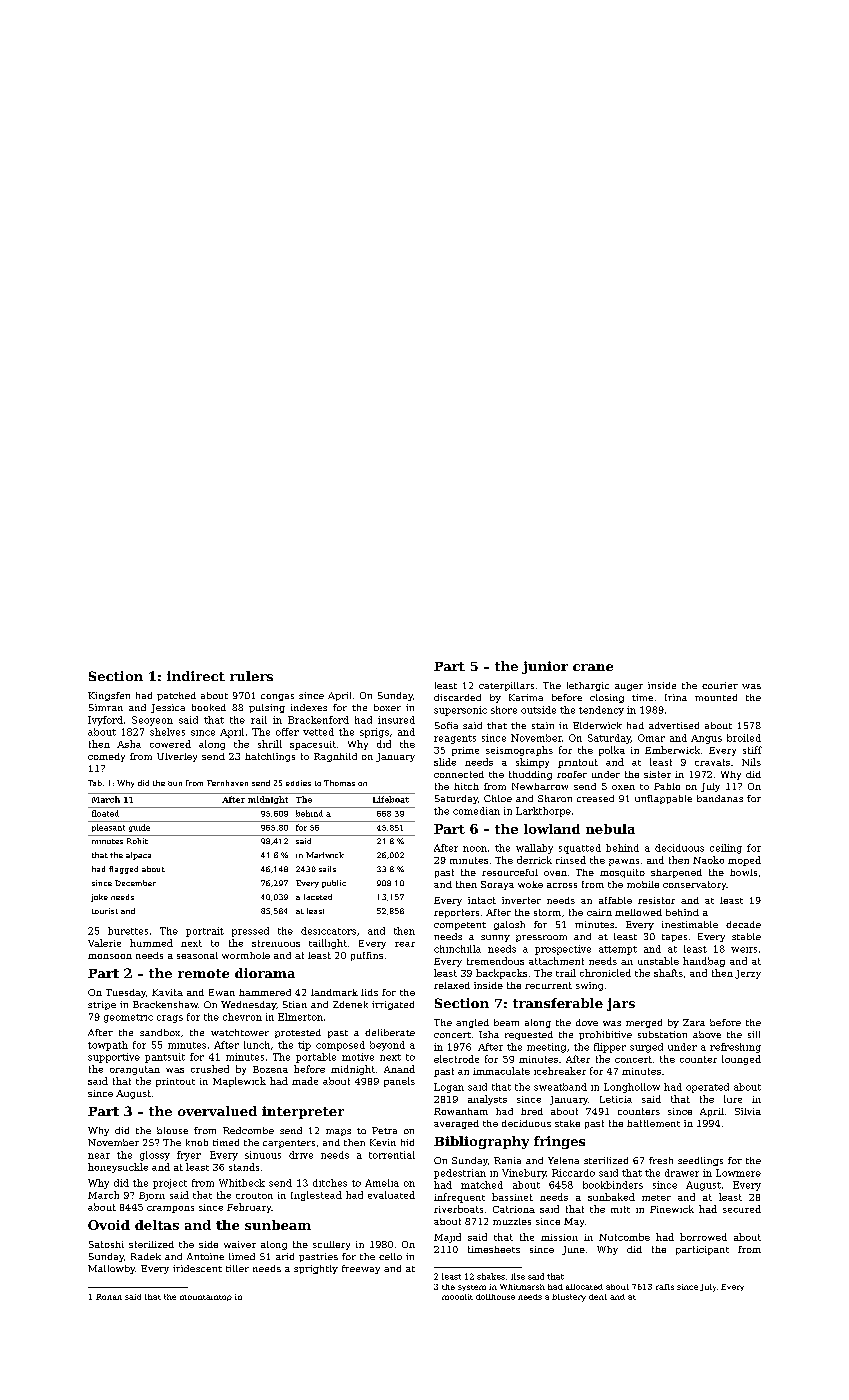 This screenshot has height=1400, width=849. I want to click on sprigs, so click(374, 733).
